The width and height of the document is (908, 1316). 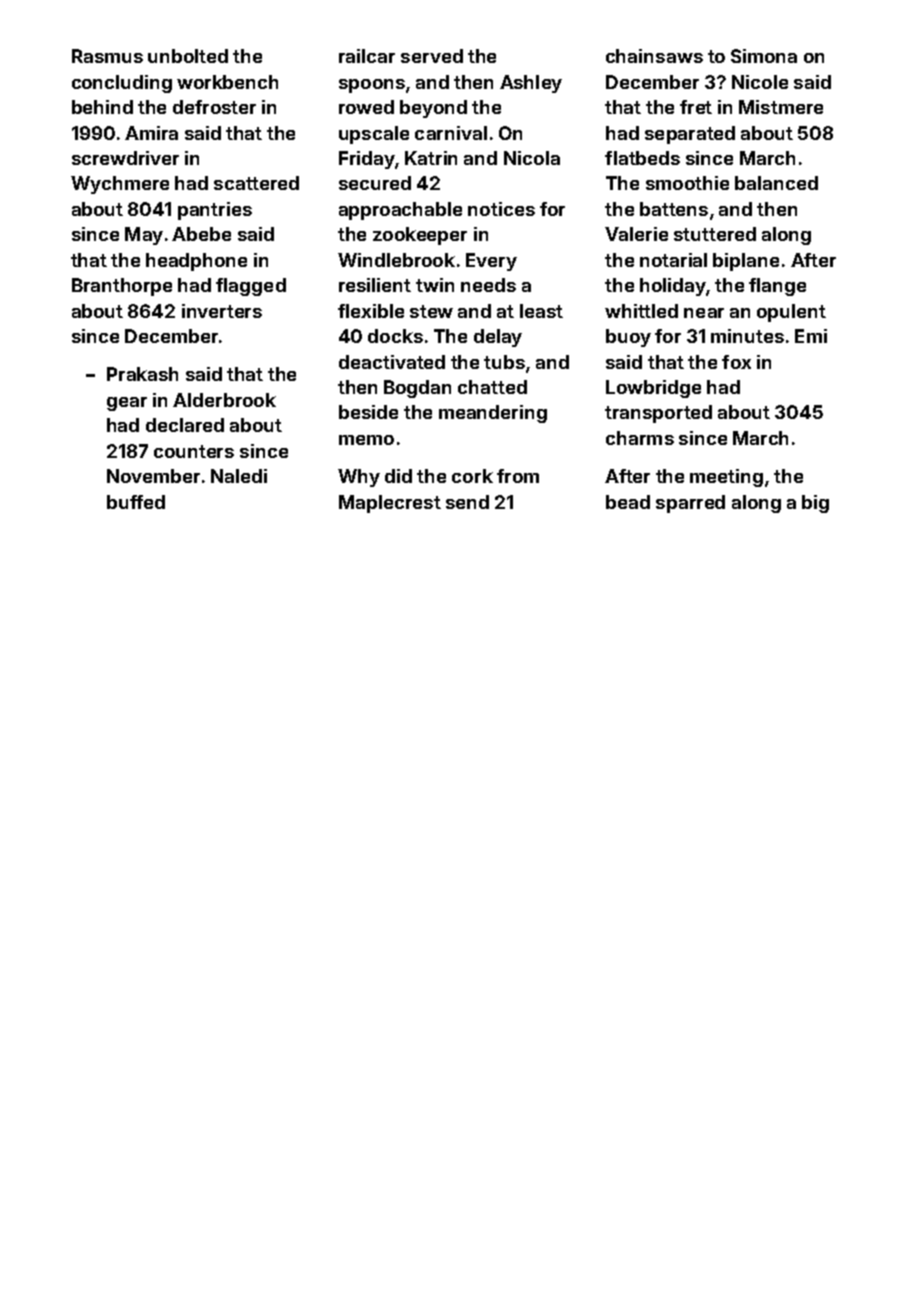 What do you see at coordinates (532, 158) in the document?
I see `Nicola` at bounding box center [532, 158].
